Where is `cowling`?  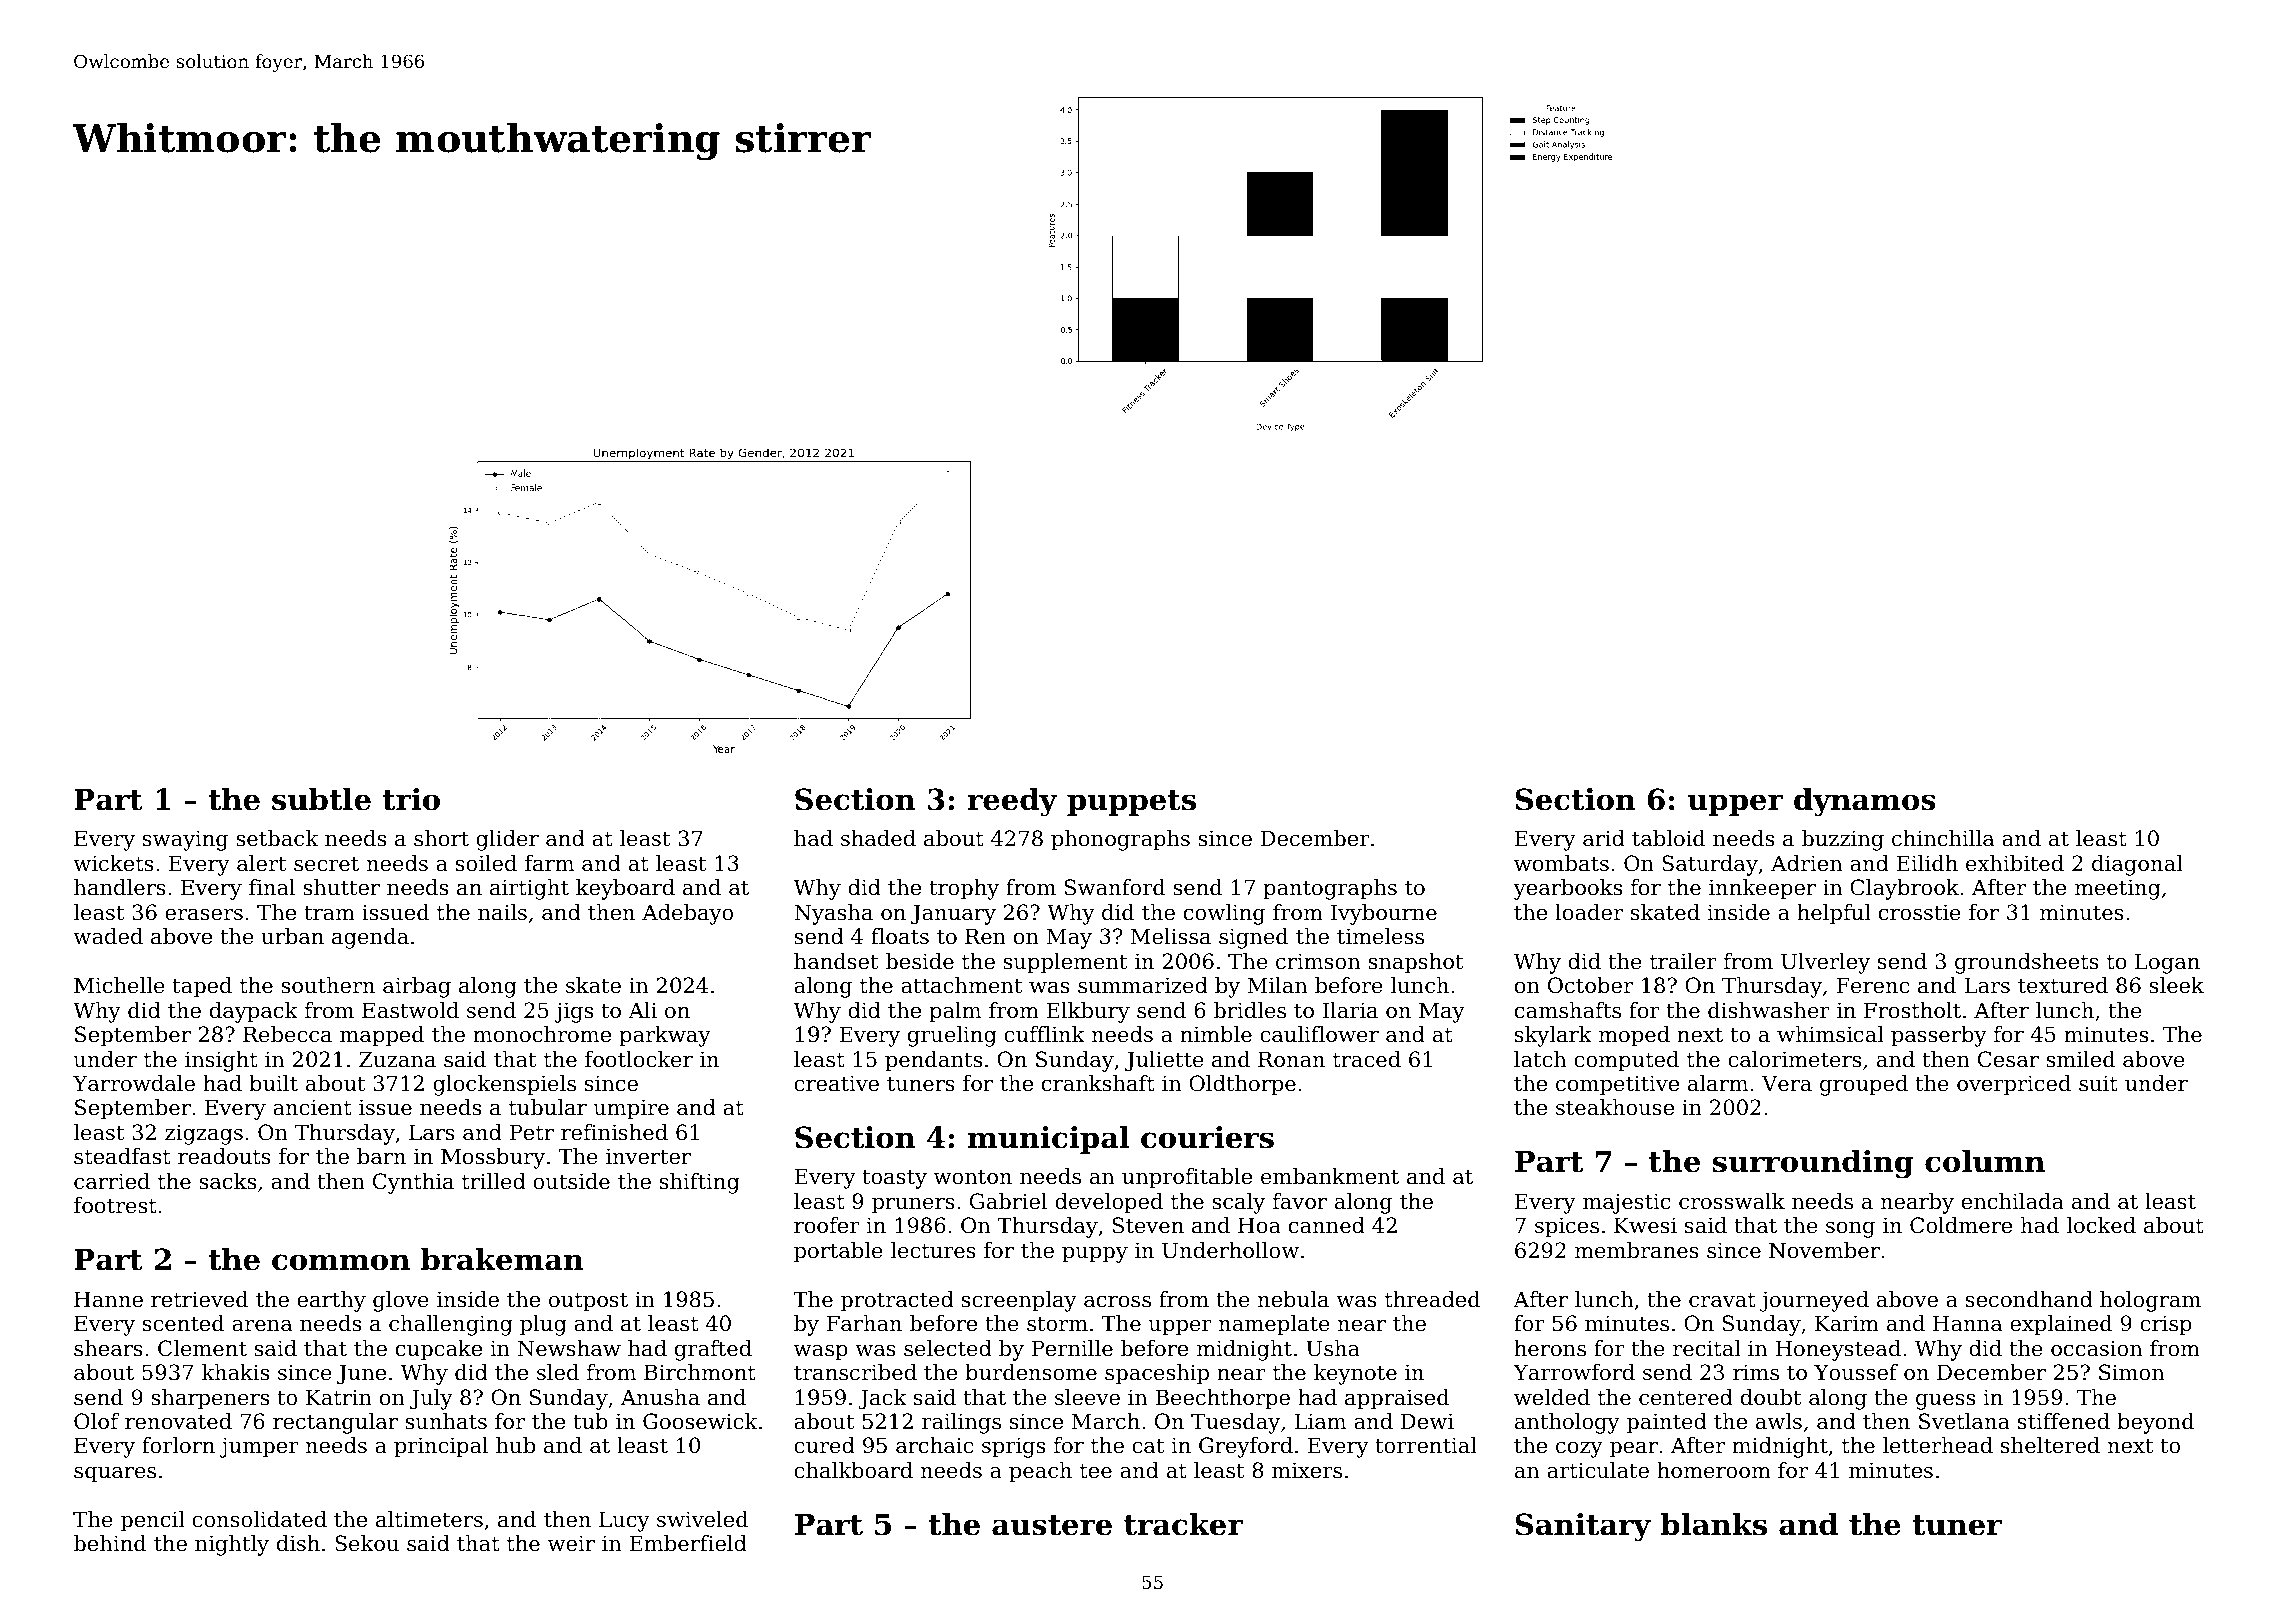 cowling is located at coordinates (1224, 914).
